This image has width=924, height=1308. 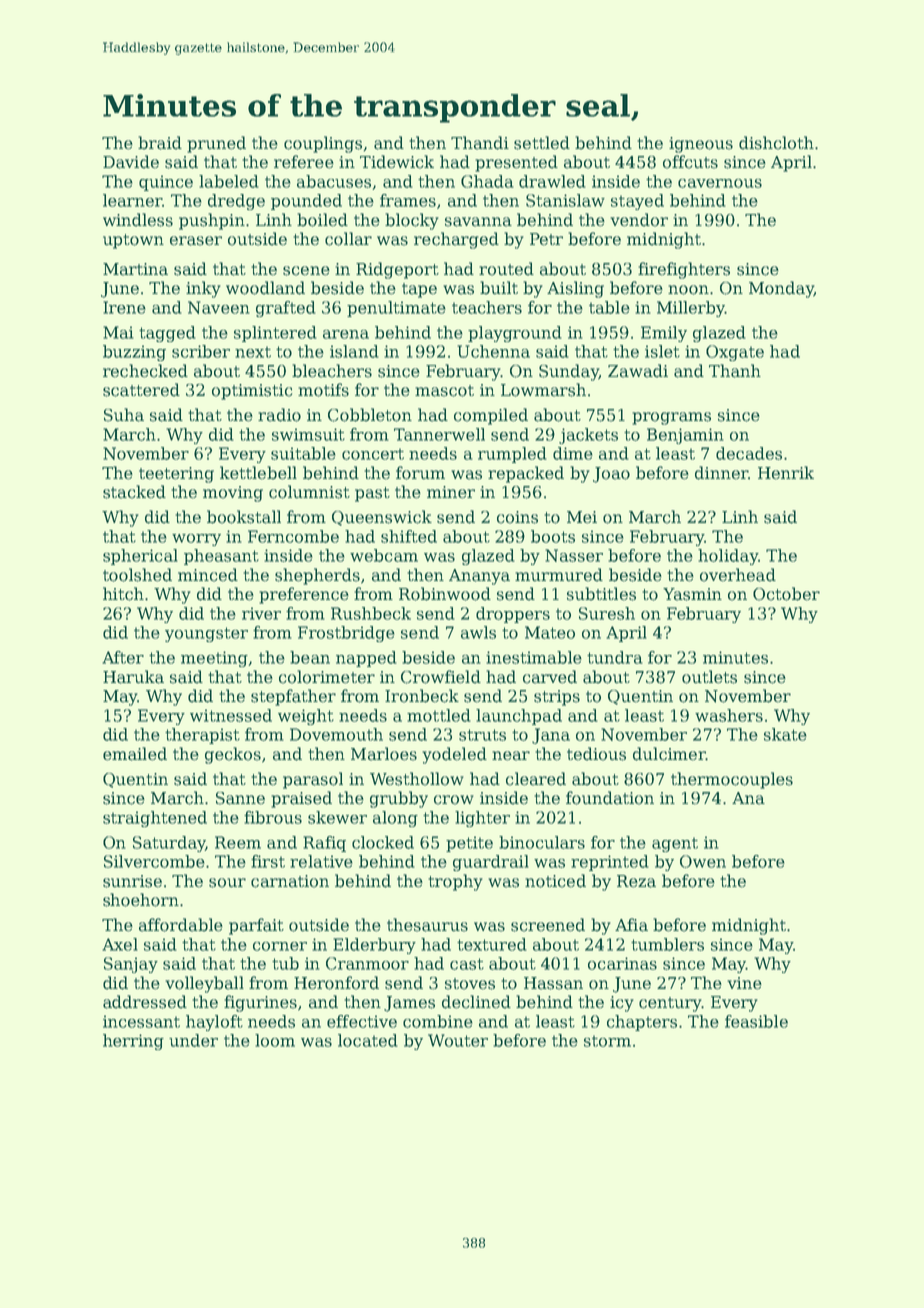 What do you see at coordinates (480, 143) in the image?
I see `Thandi` at bounding box center [480, 143].
